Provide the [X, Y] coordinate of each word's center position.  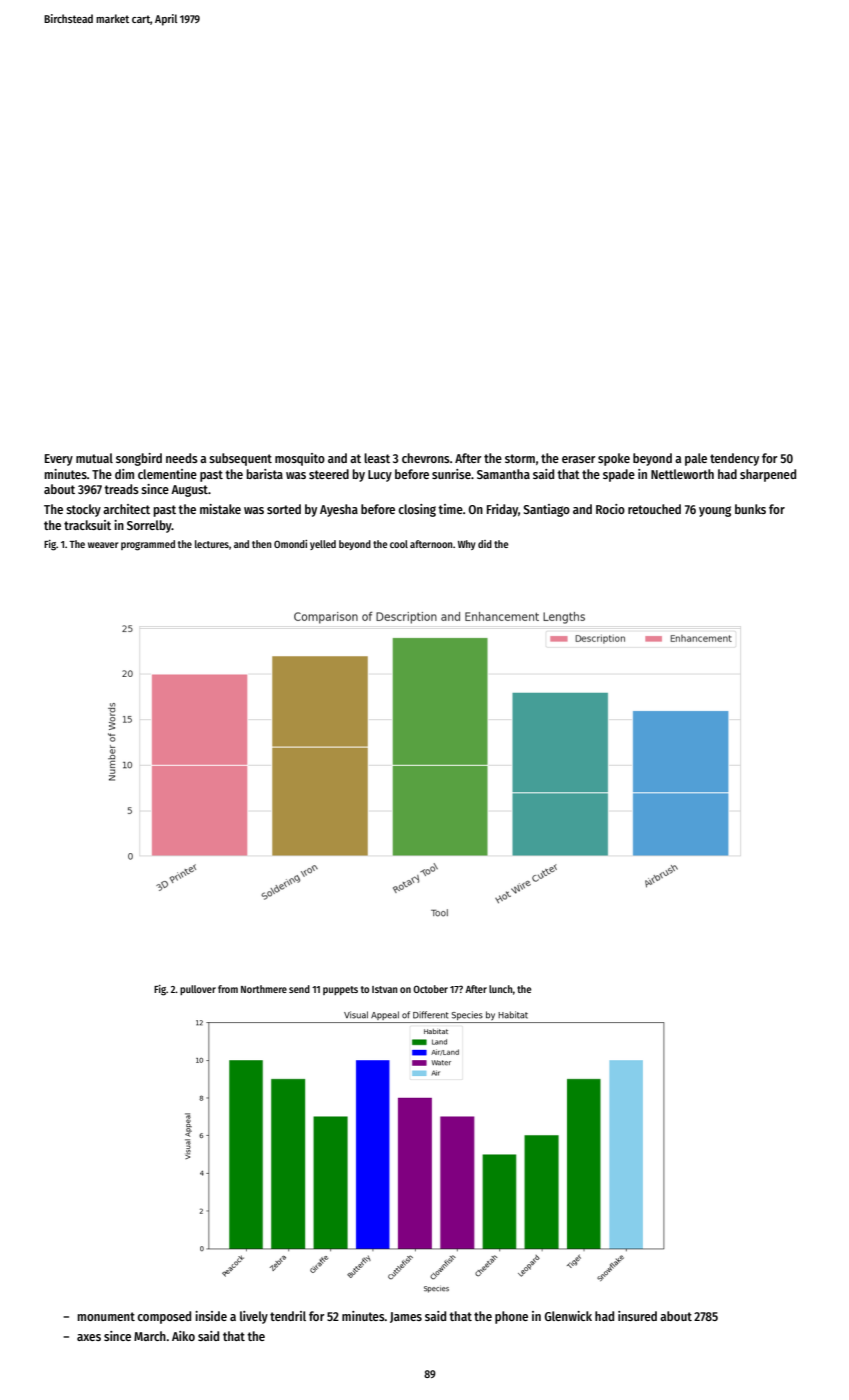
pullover [198, 990]
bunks [750, 509]
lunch [501, 989]
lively [254, 1317]
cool [399, 544]
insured [637, 1316]
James [406, 1317]
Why [467, 545]
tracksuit [87, 525]
